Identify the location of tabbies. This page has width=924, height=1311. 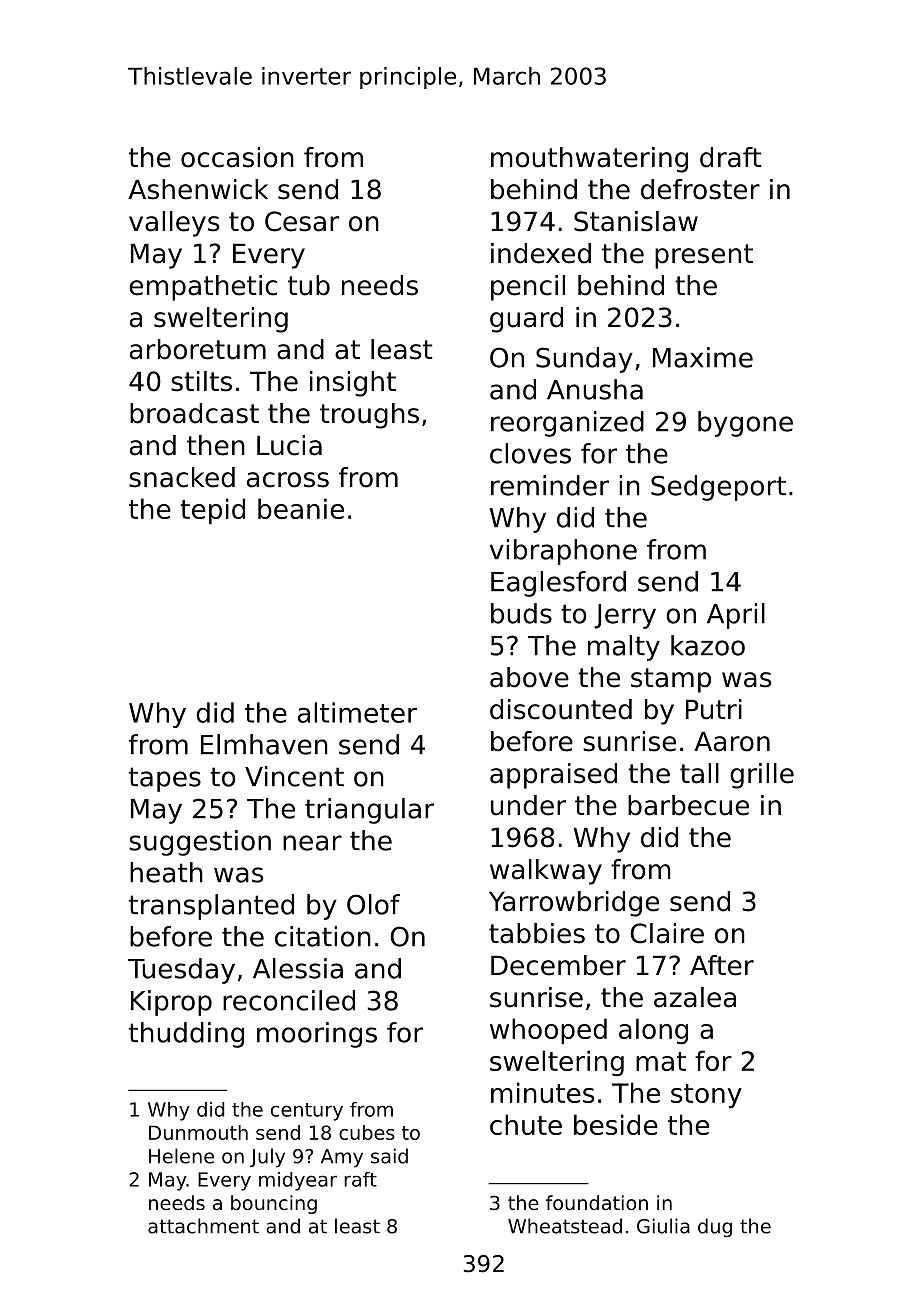
(537, 933).
